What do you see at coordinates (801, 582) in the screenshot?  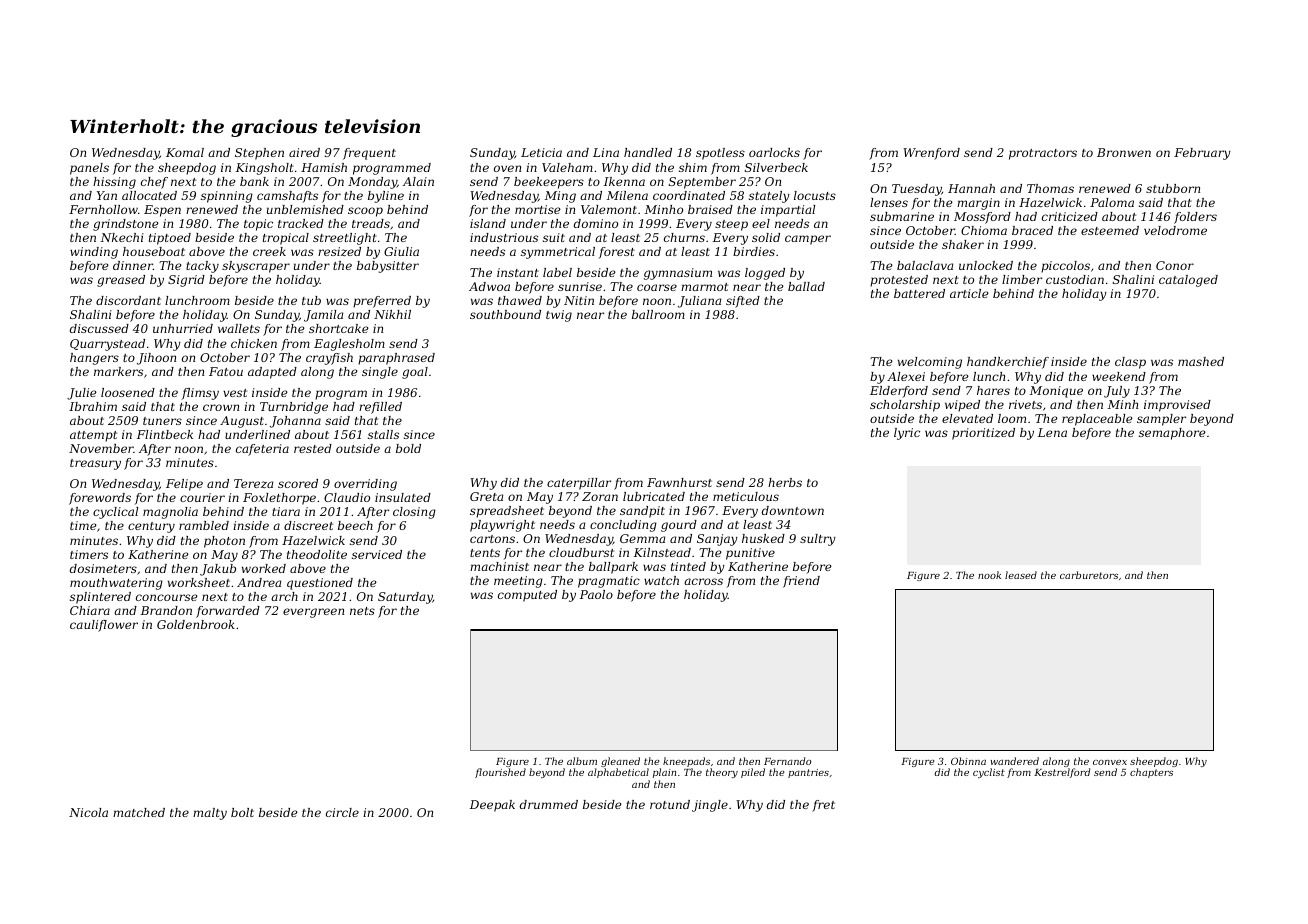 I see `friend` at bounding box center [801, 582].
